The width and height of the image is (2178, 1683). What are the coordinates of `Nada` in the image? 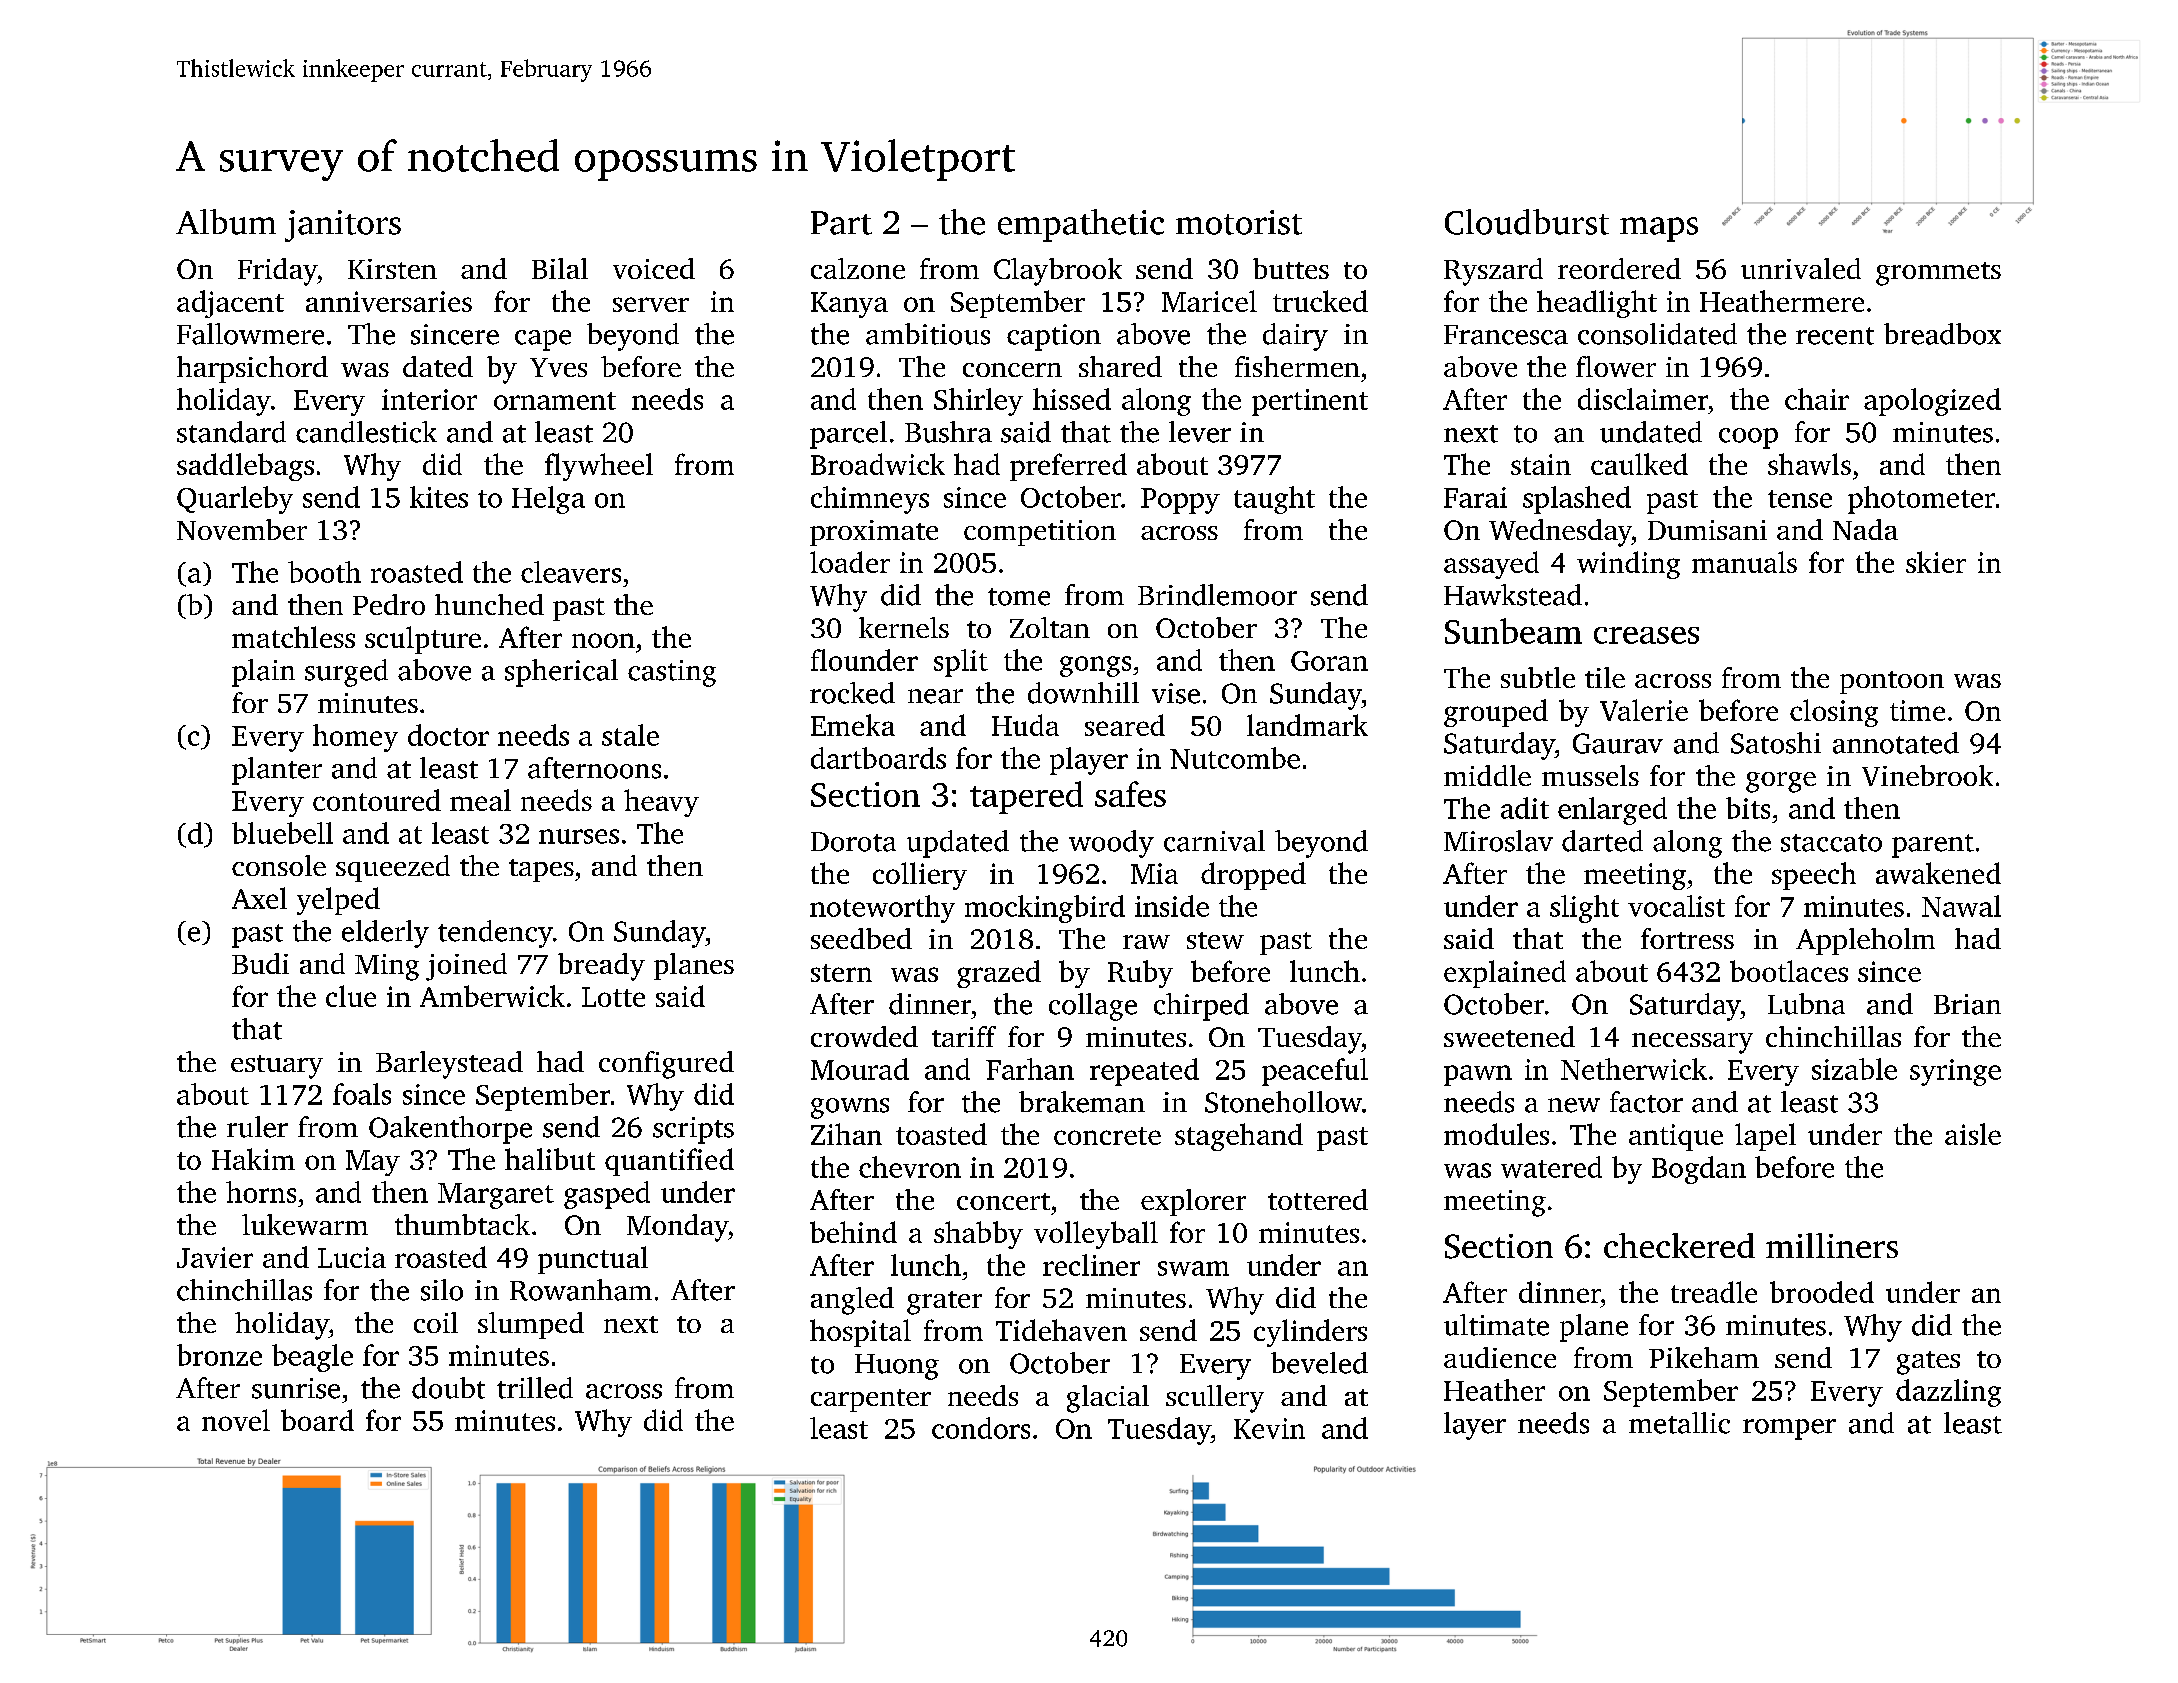 It's located at (1865, 529).
